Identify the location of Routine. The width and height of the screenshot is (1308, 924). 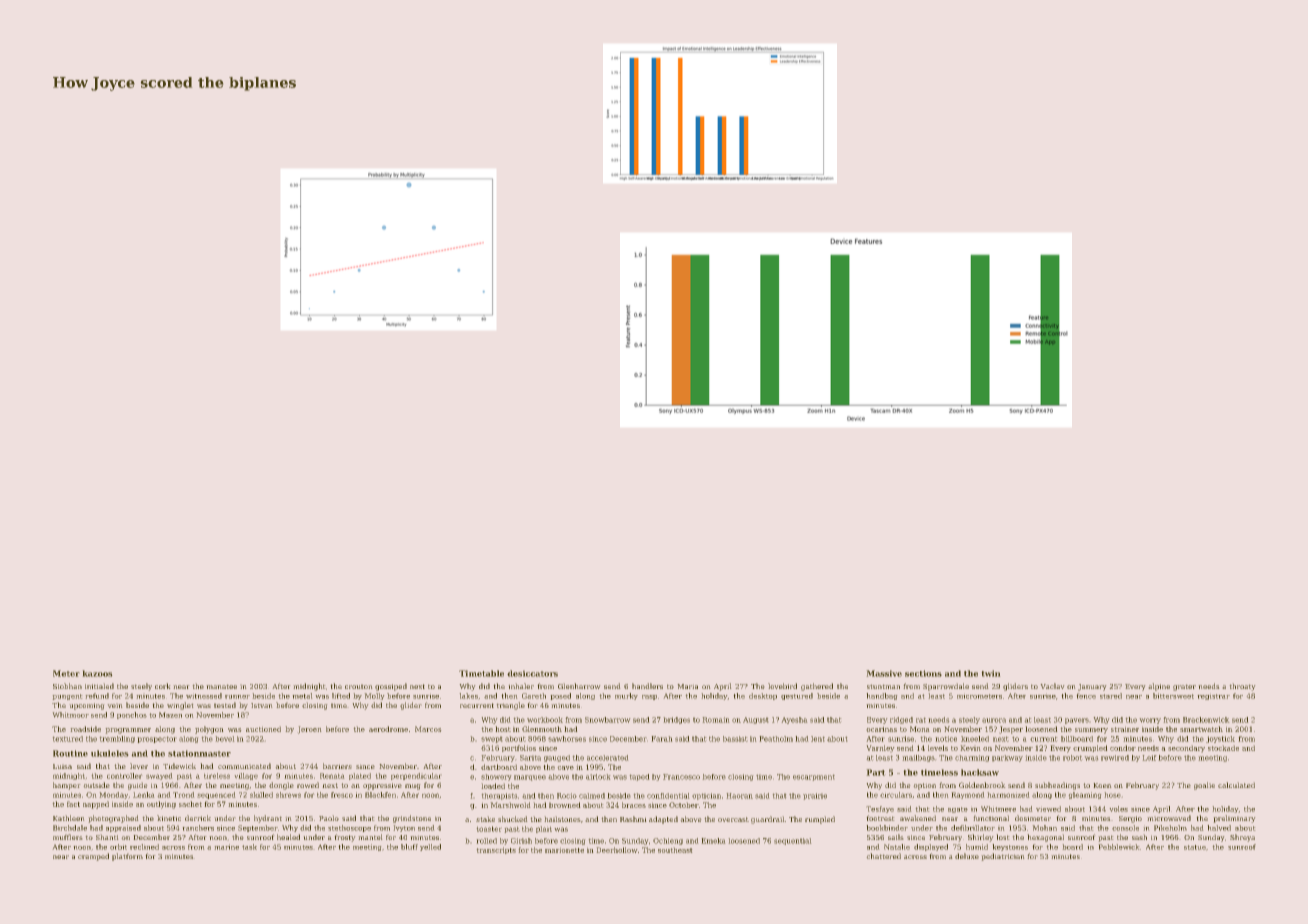
(70, 753).
